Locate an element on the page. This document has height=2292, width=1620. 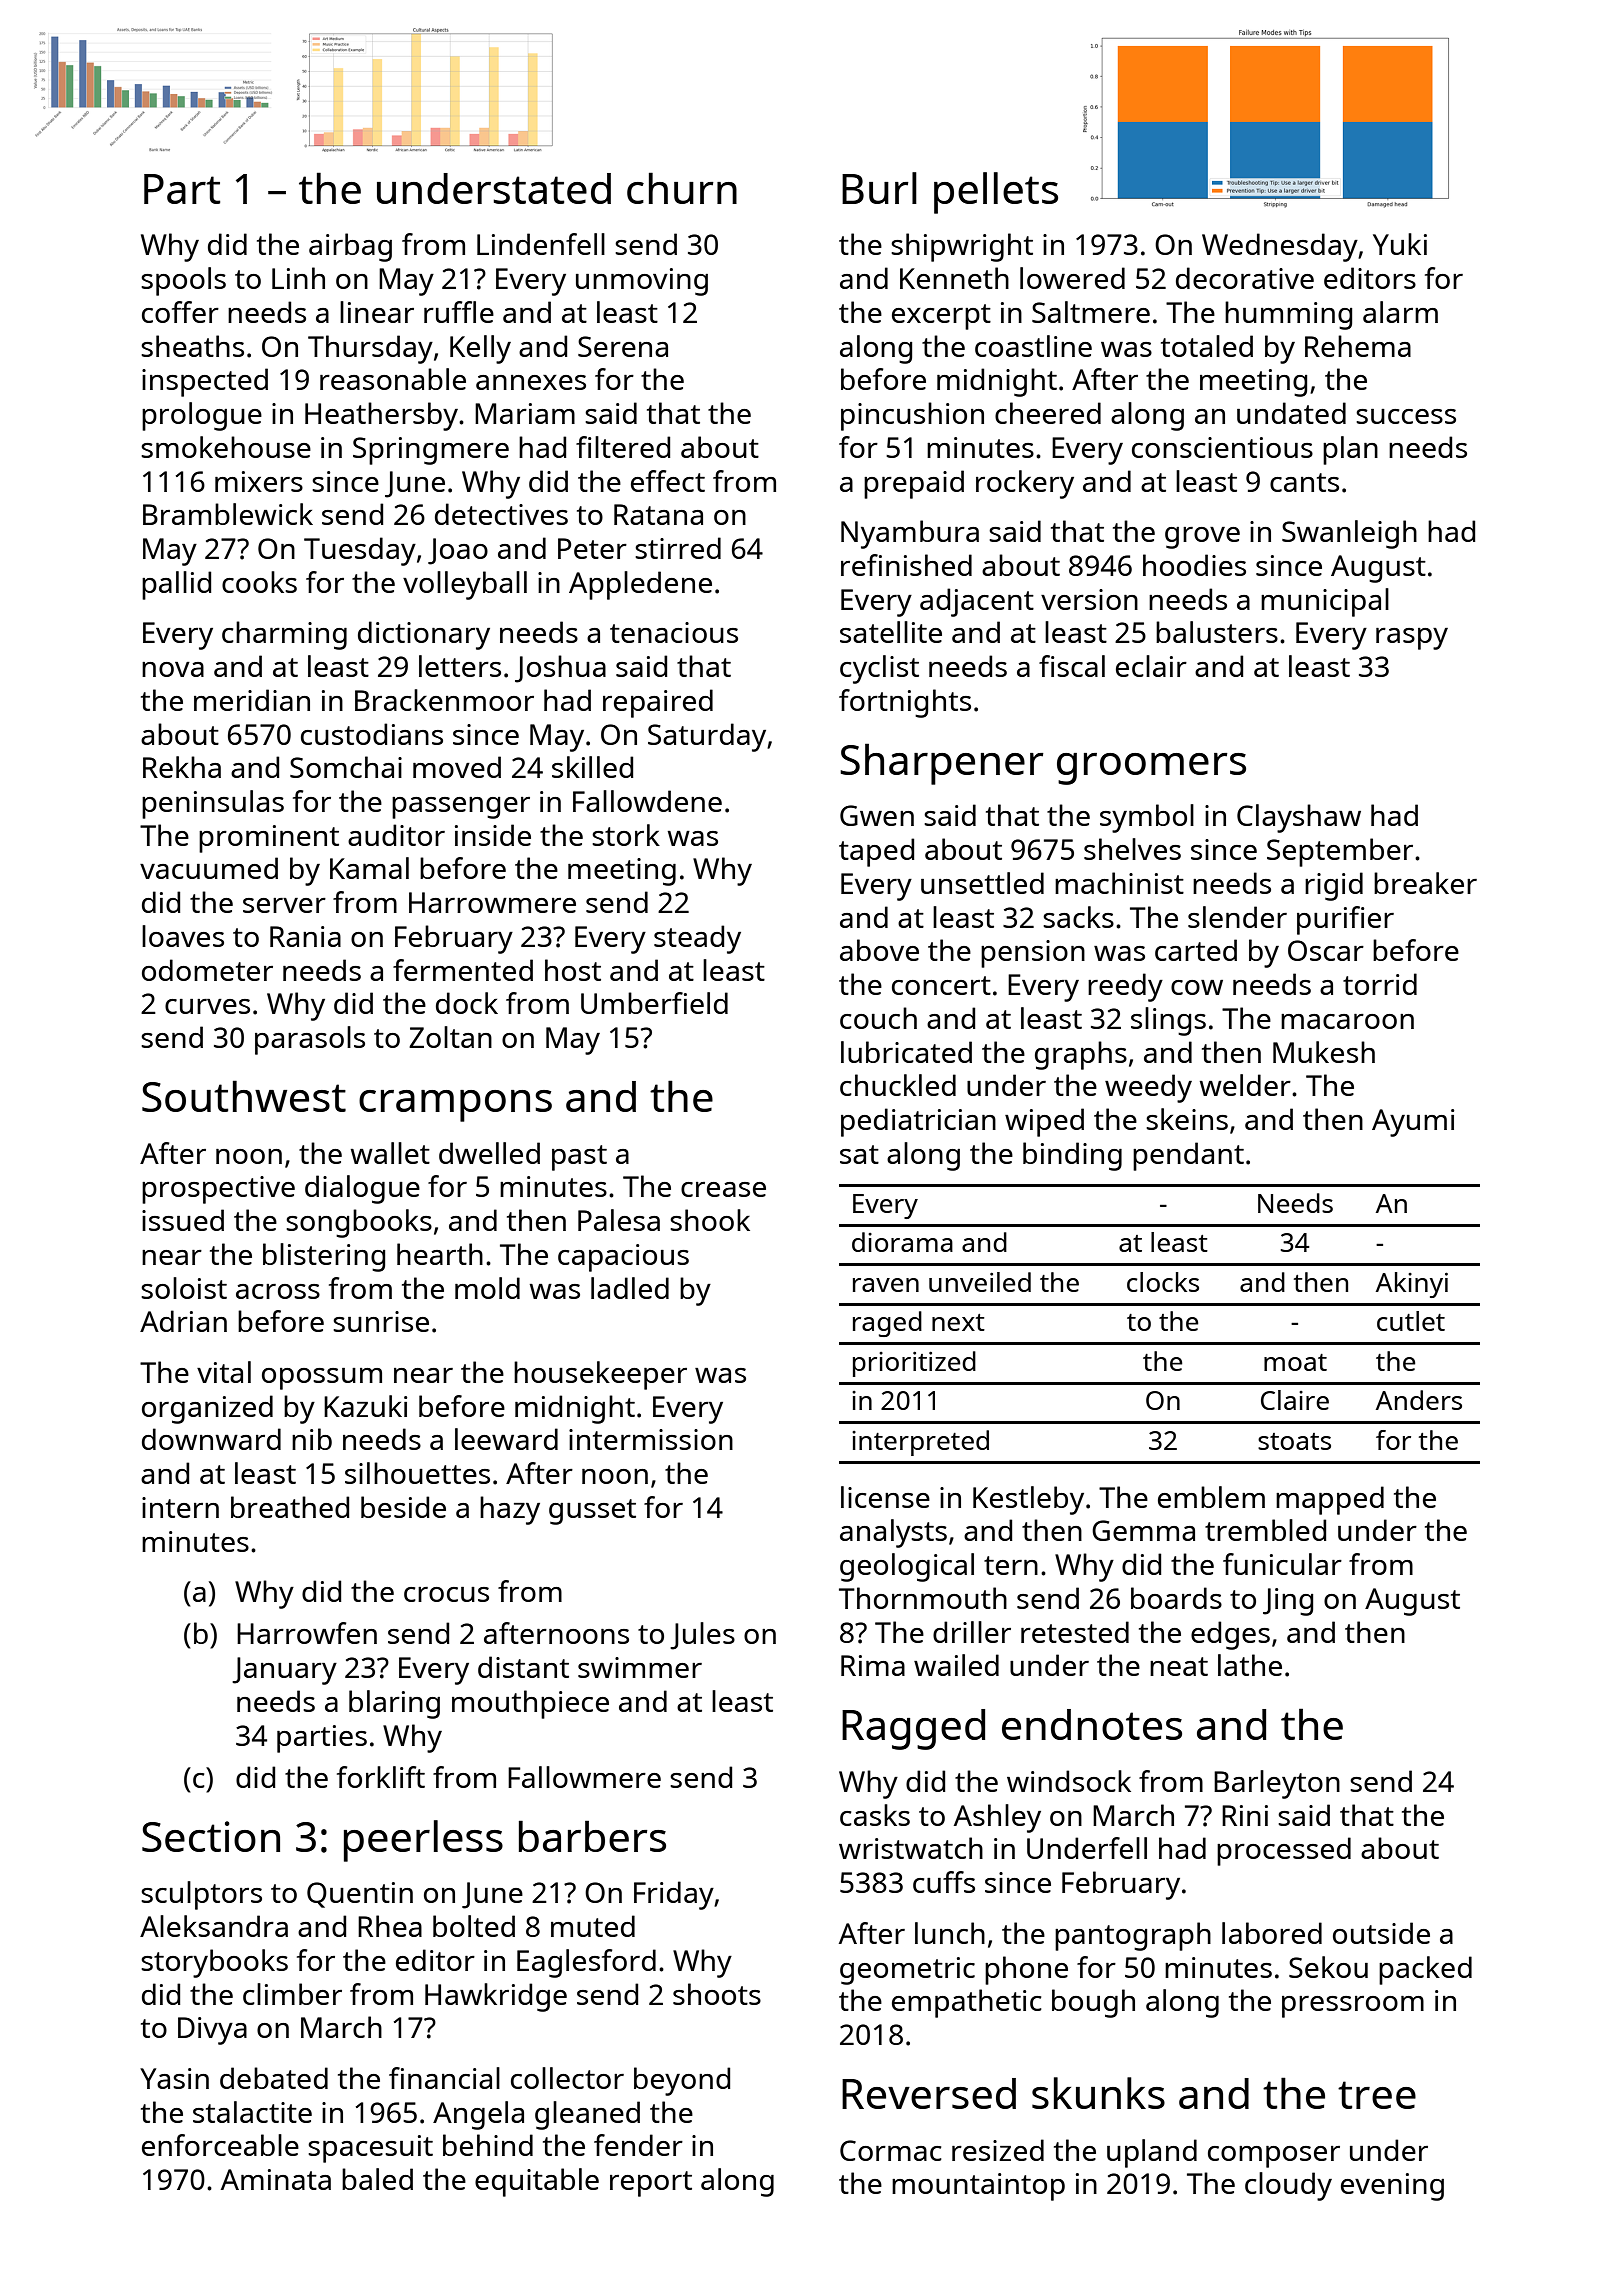
breaker is located at coordinates (1425, 883).
